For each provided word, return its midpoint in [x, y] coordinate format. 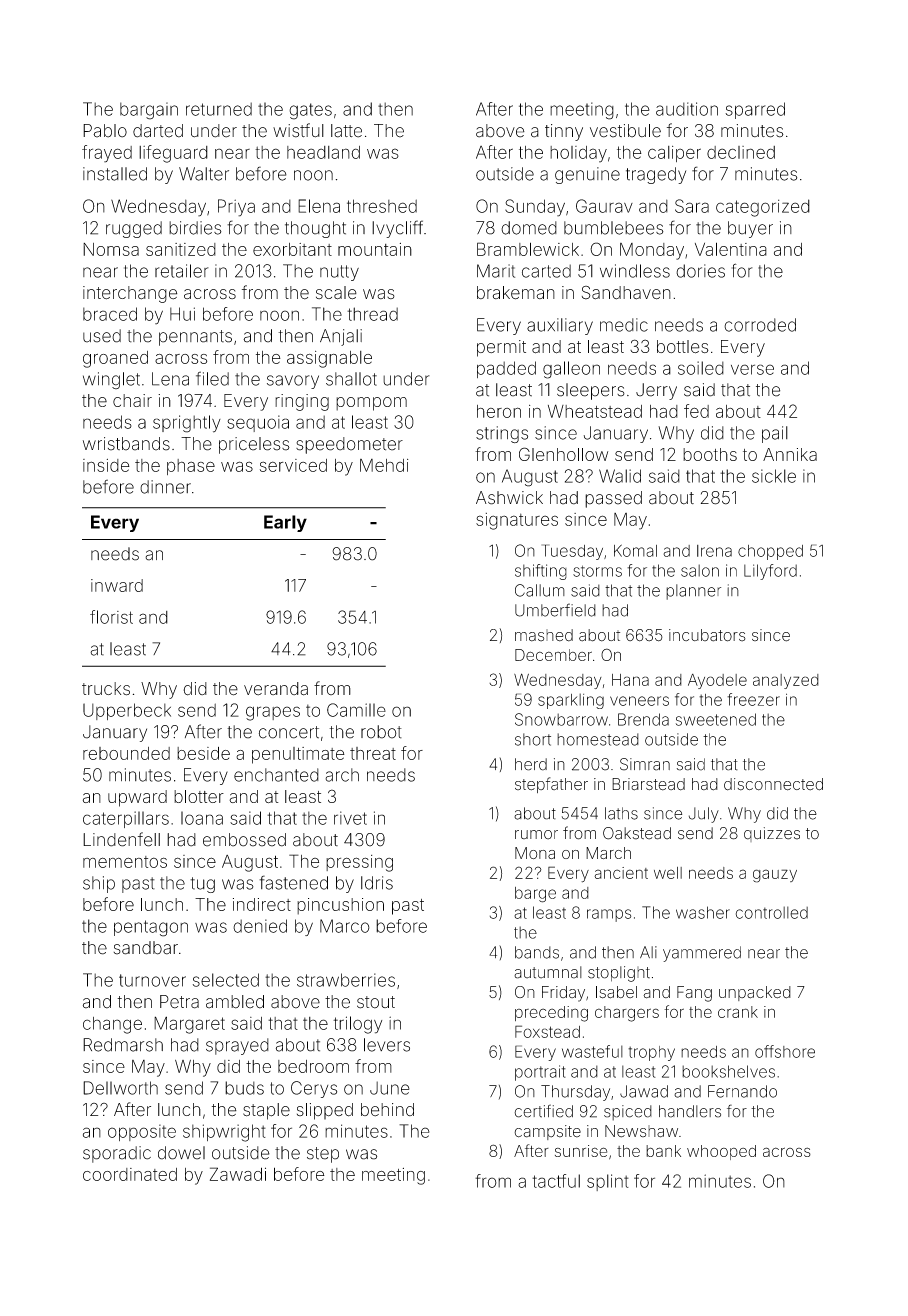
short [533, 739]
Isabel [616, 992]
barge [535, 895]
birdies [195, 228]
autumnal [548, 972]
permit [501, 348]
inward [117, 585]
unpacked [755, 993]
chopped [770, 552]
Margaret [189, 1025]
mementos [125, 862]
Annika [790, 454]
